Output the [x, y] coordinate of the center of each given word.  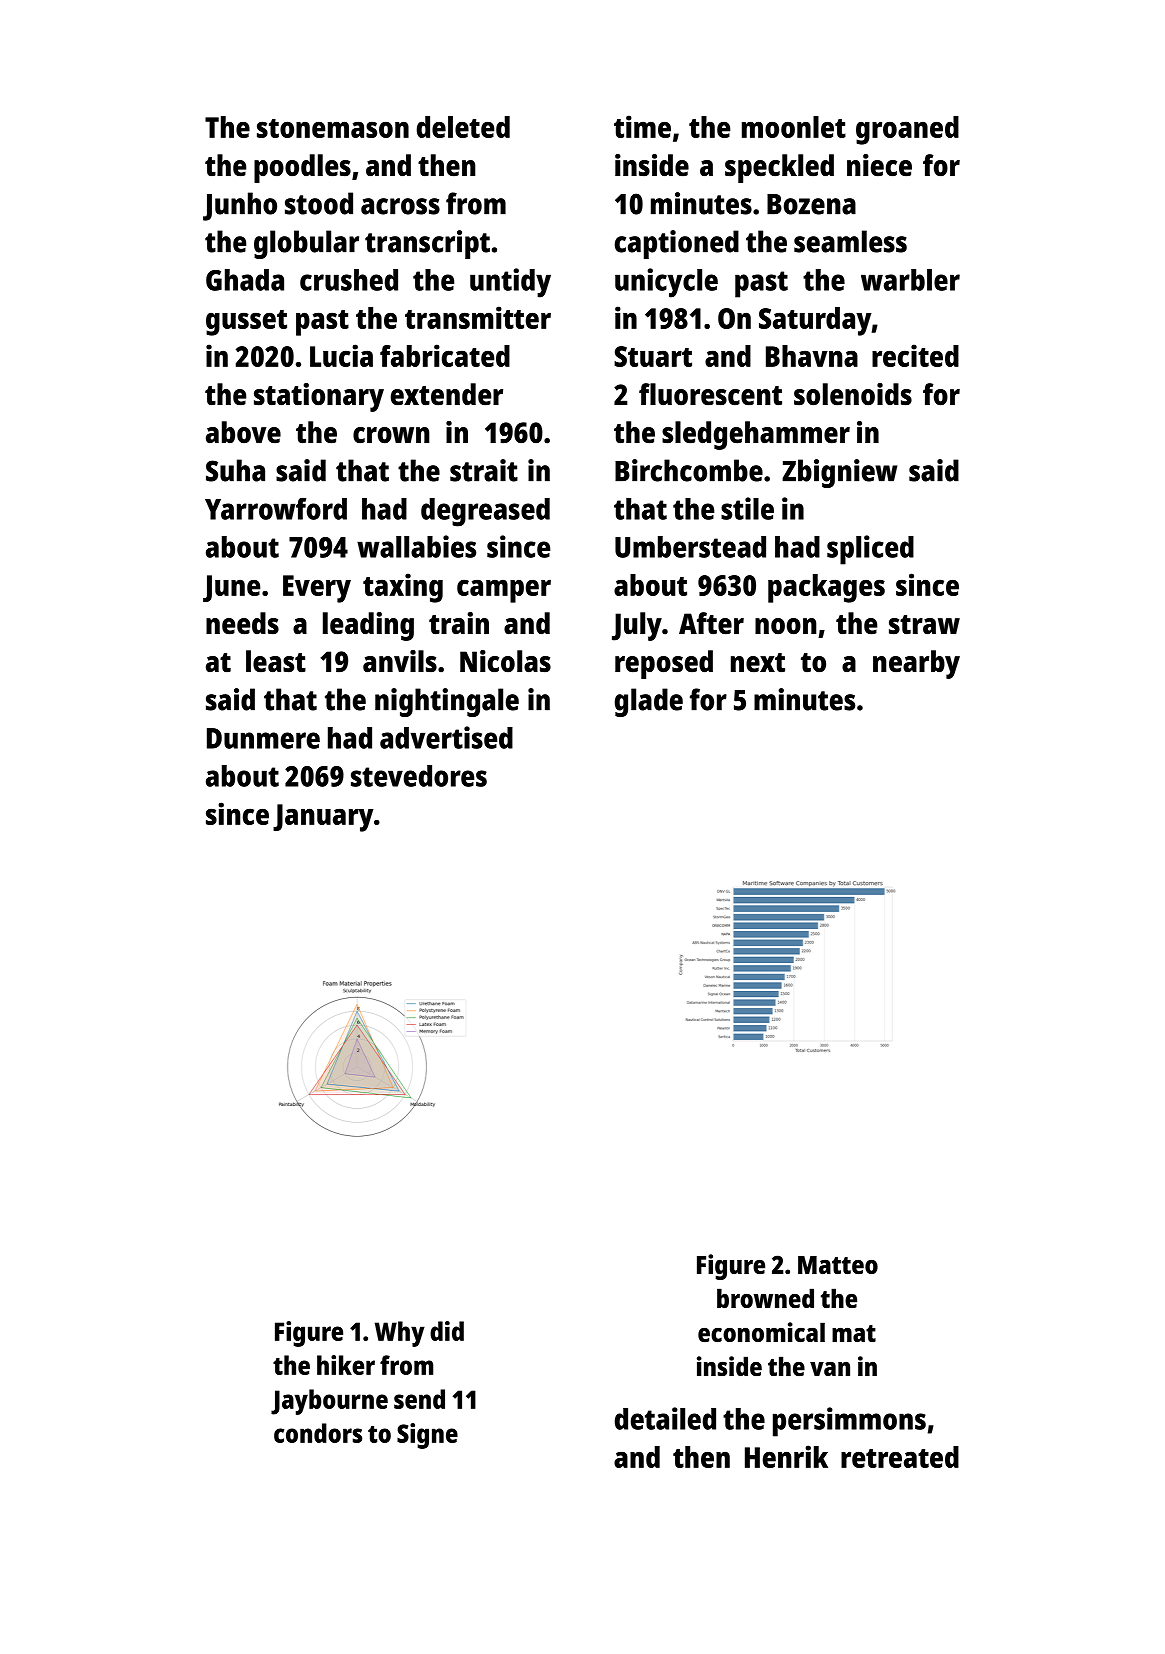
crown [391, 435]
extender [447, 394]
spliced [870, 550]
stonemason [333, 128]
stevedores [419, 776]
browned [765, 1298]
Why [400, 1334]
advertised [446, 737]
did [447, 1331]
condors [318, 1433]
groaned [907, 130]
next [758, 663]
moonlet [794, 127]
